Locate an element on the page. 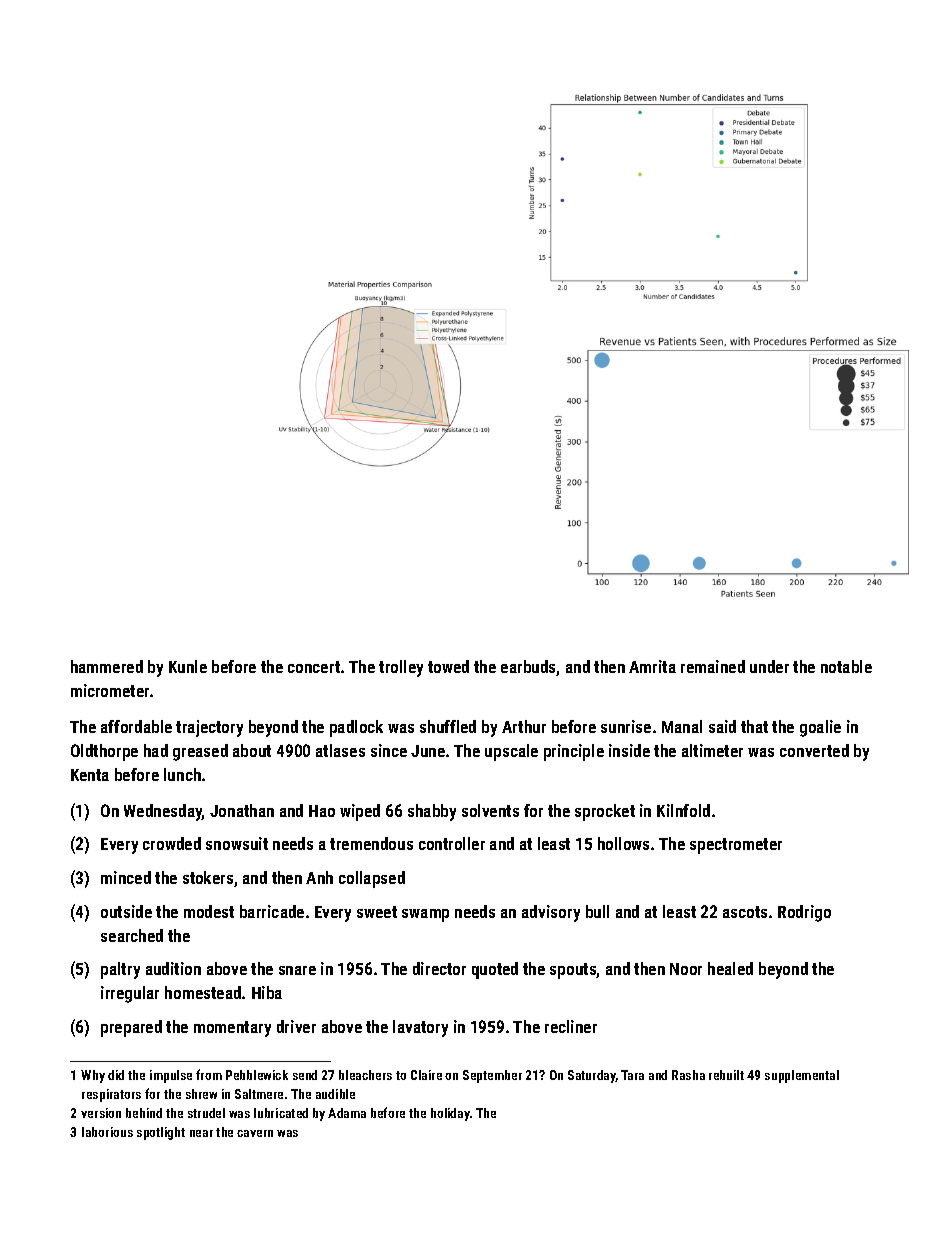  concert is located at coordinates (314, 667).
